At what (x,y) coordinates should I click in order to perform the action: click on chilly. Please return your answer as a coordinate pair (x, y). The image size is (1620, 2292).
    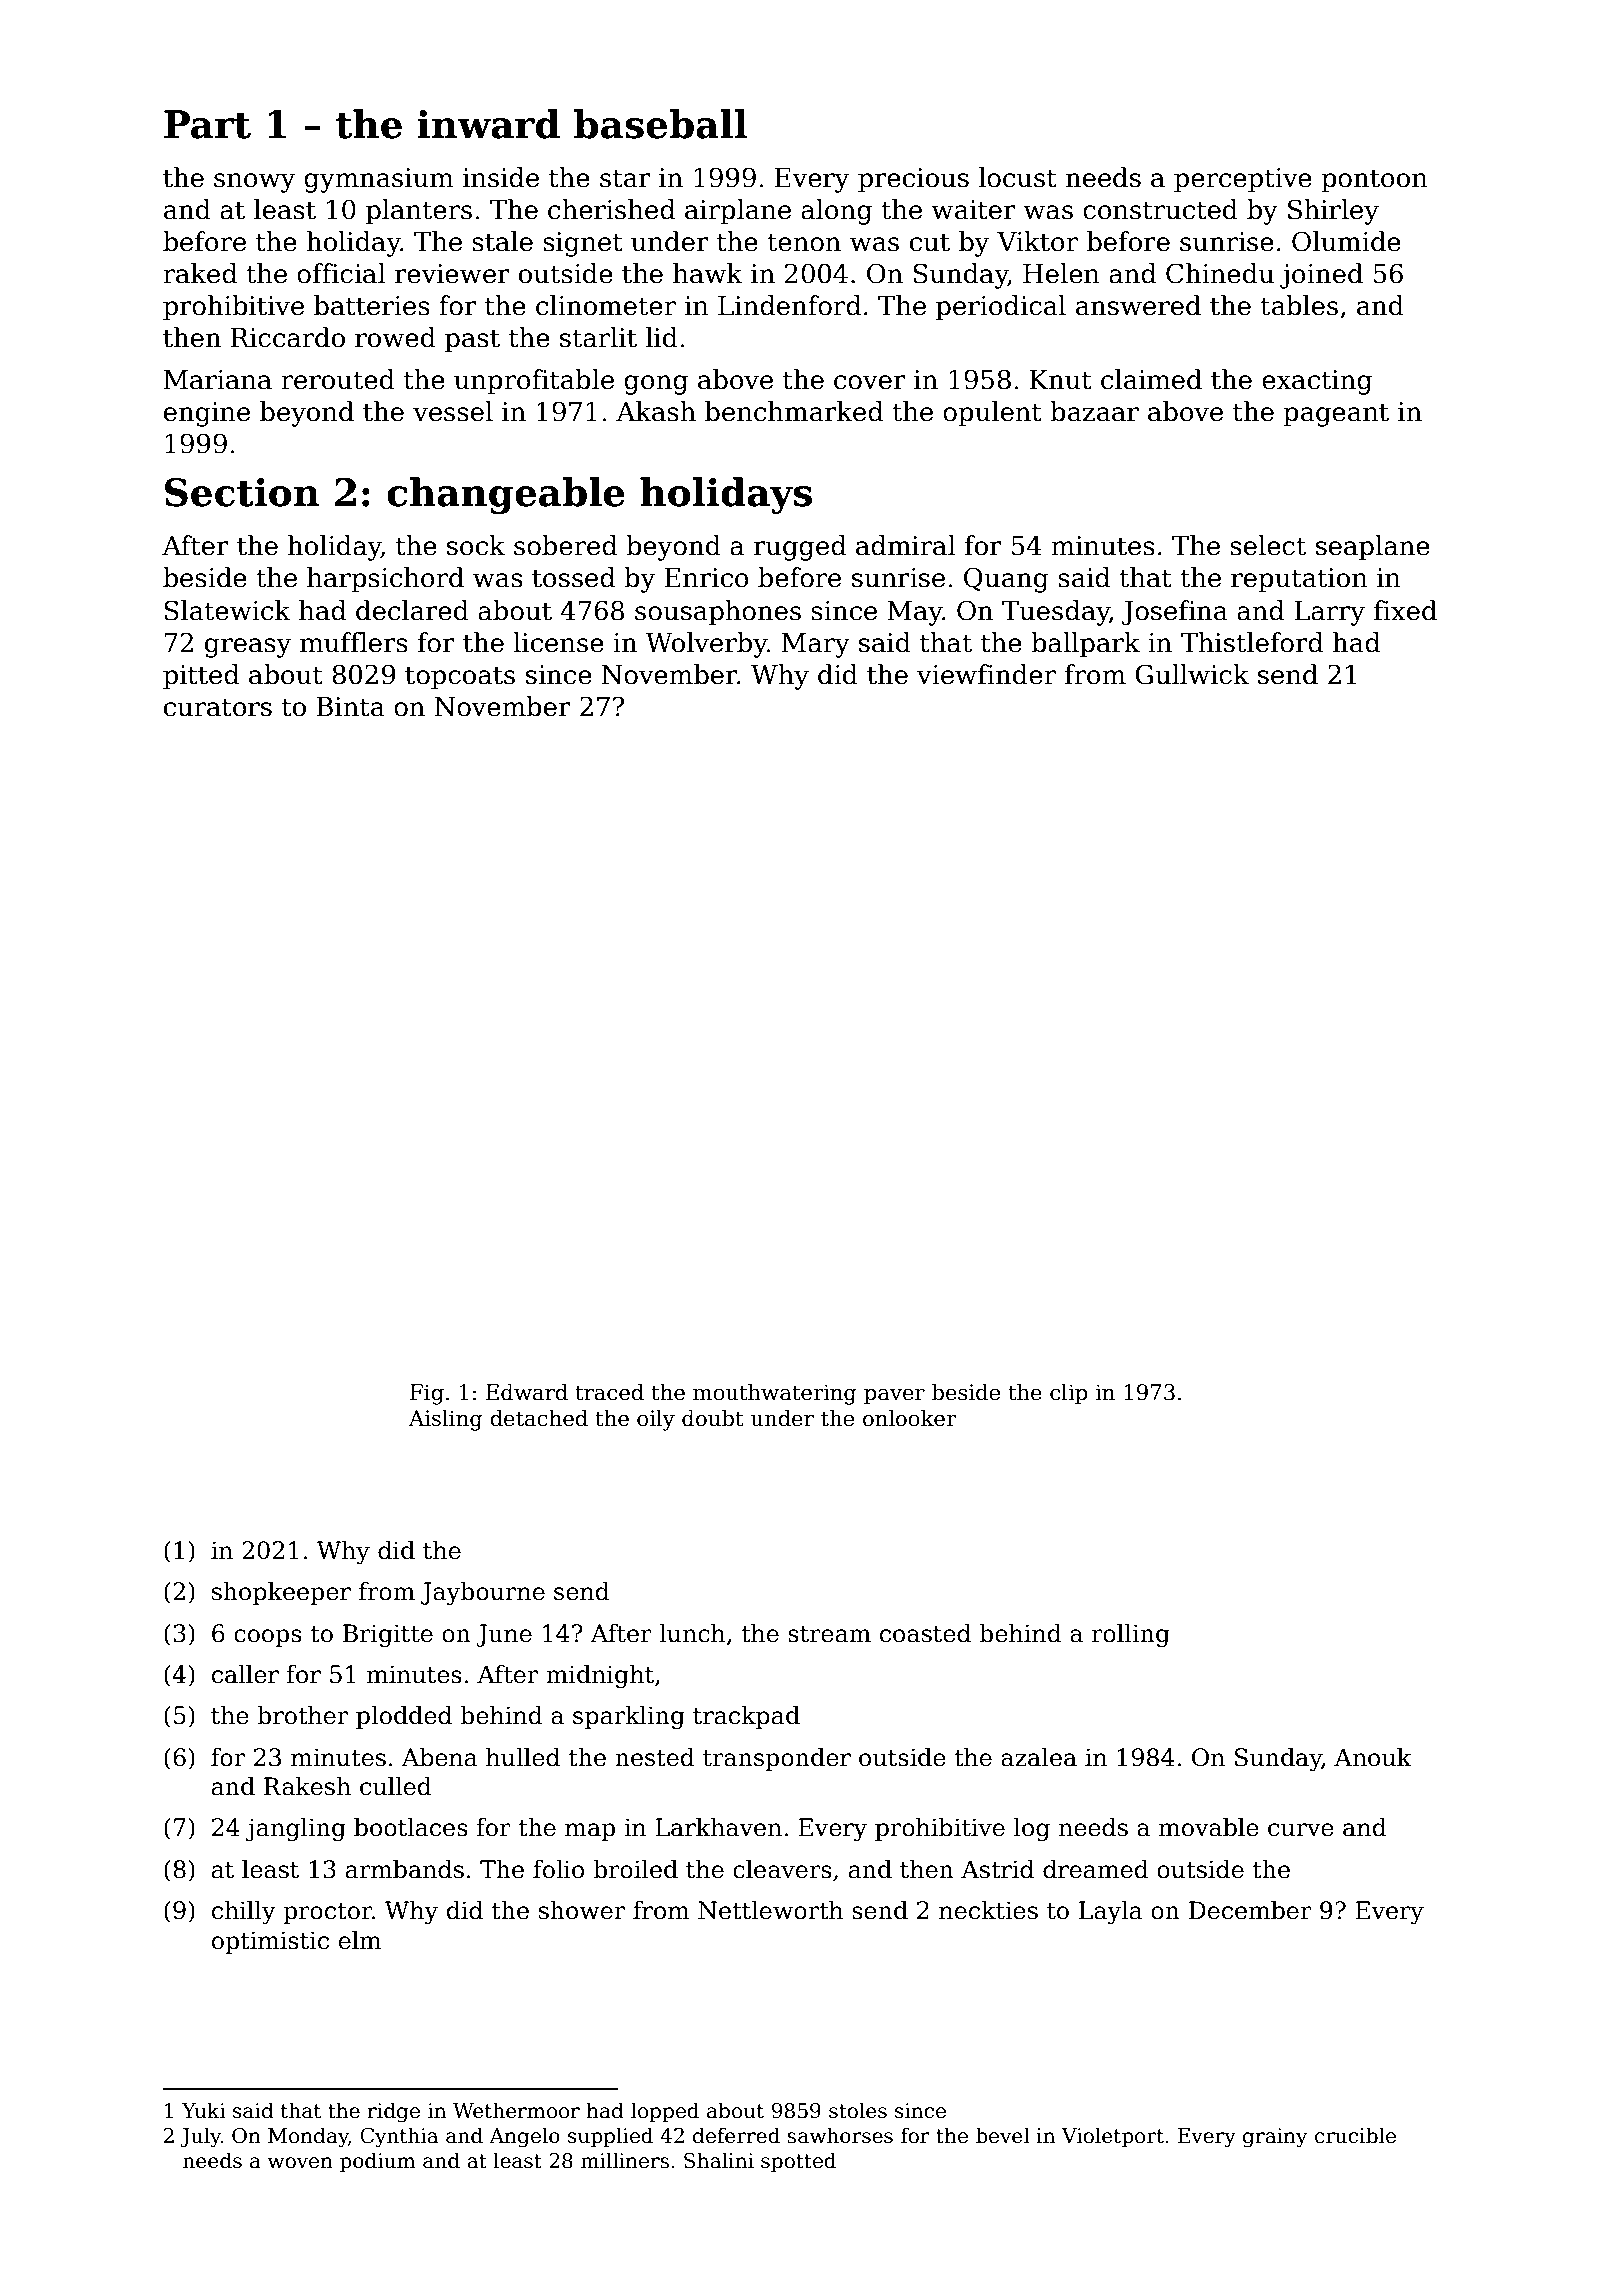
    Looking at the image, I should click on (244, 1912).
